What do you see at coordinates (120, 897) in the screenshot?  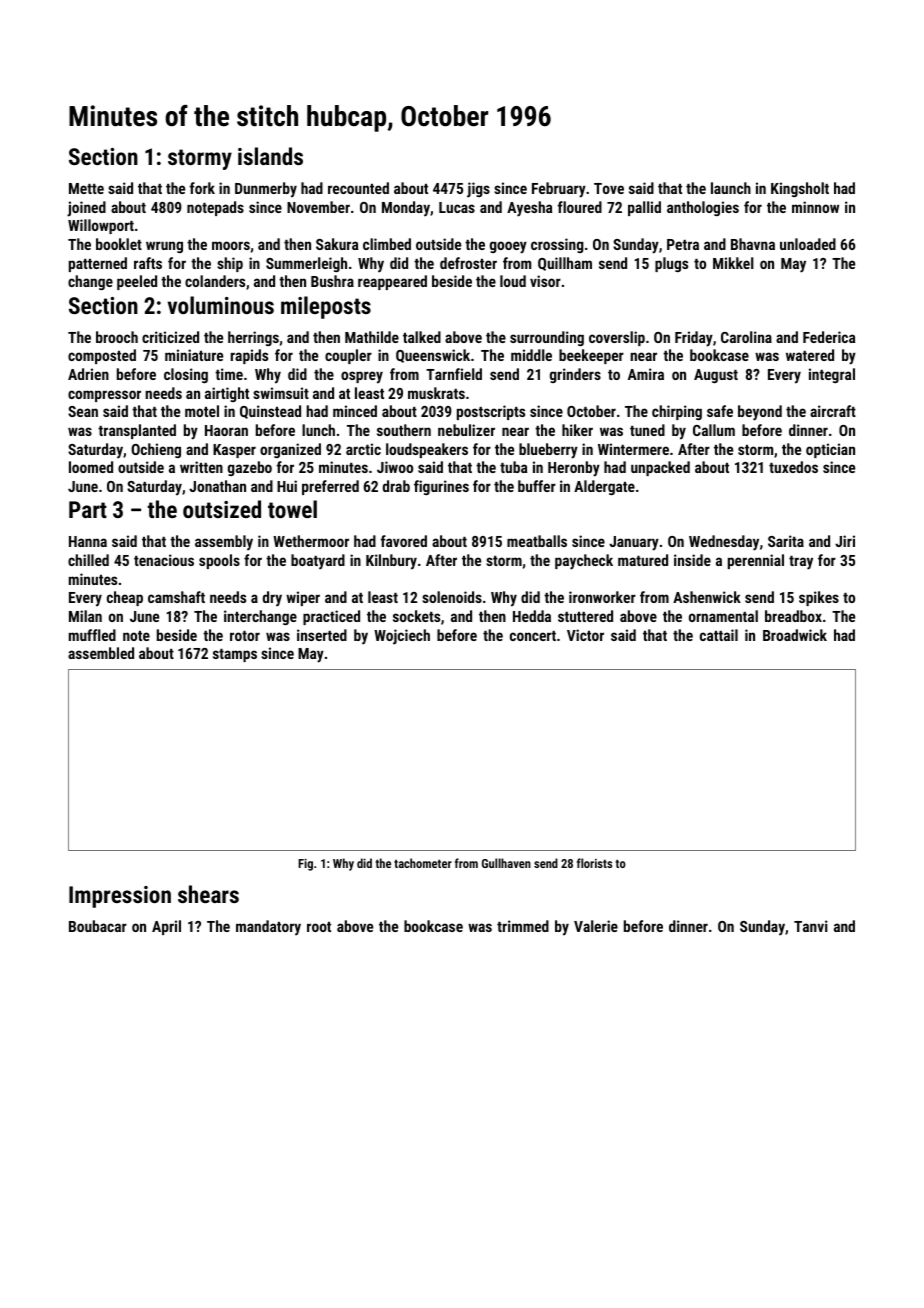 I see `Impression` at bounding box center [120, 897].
